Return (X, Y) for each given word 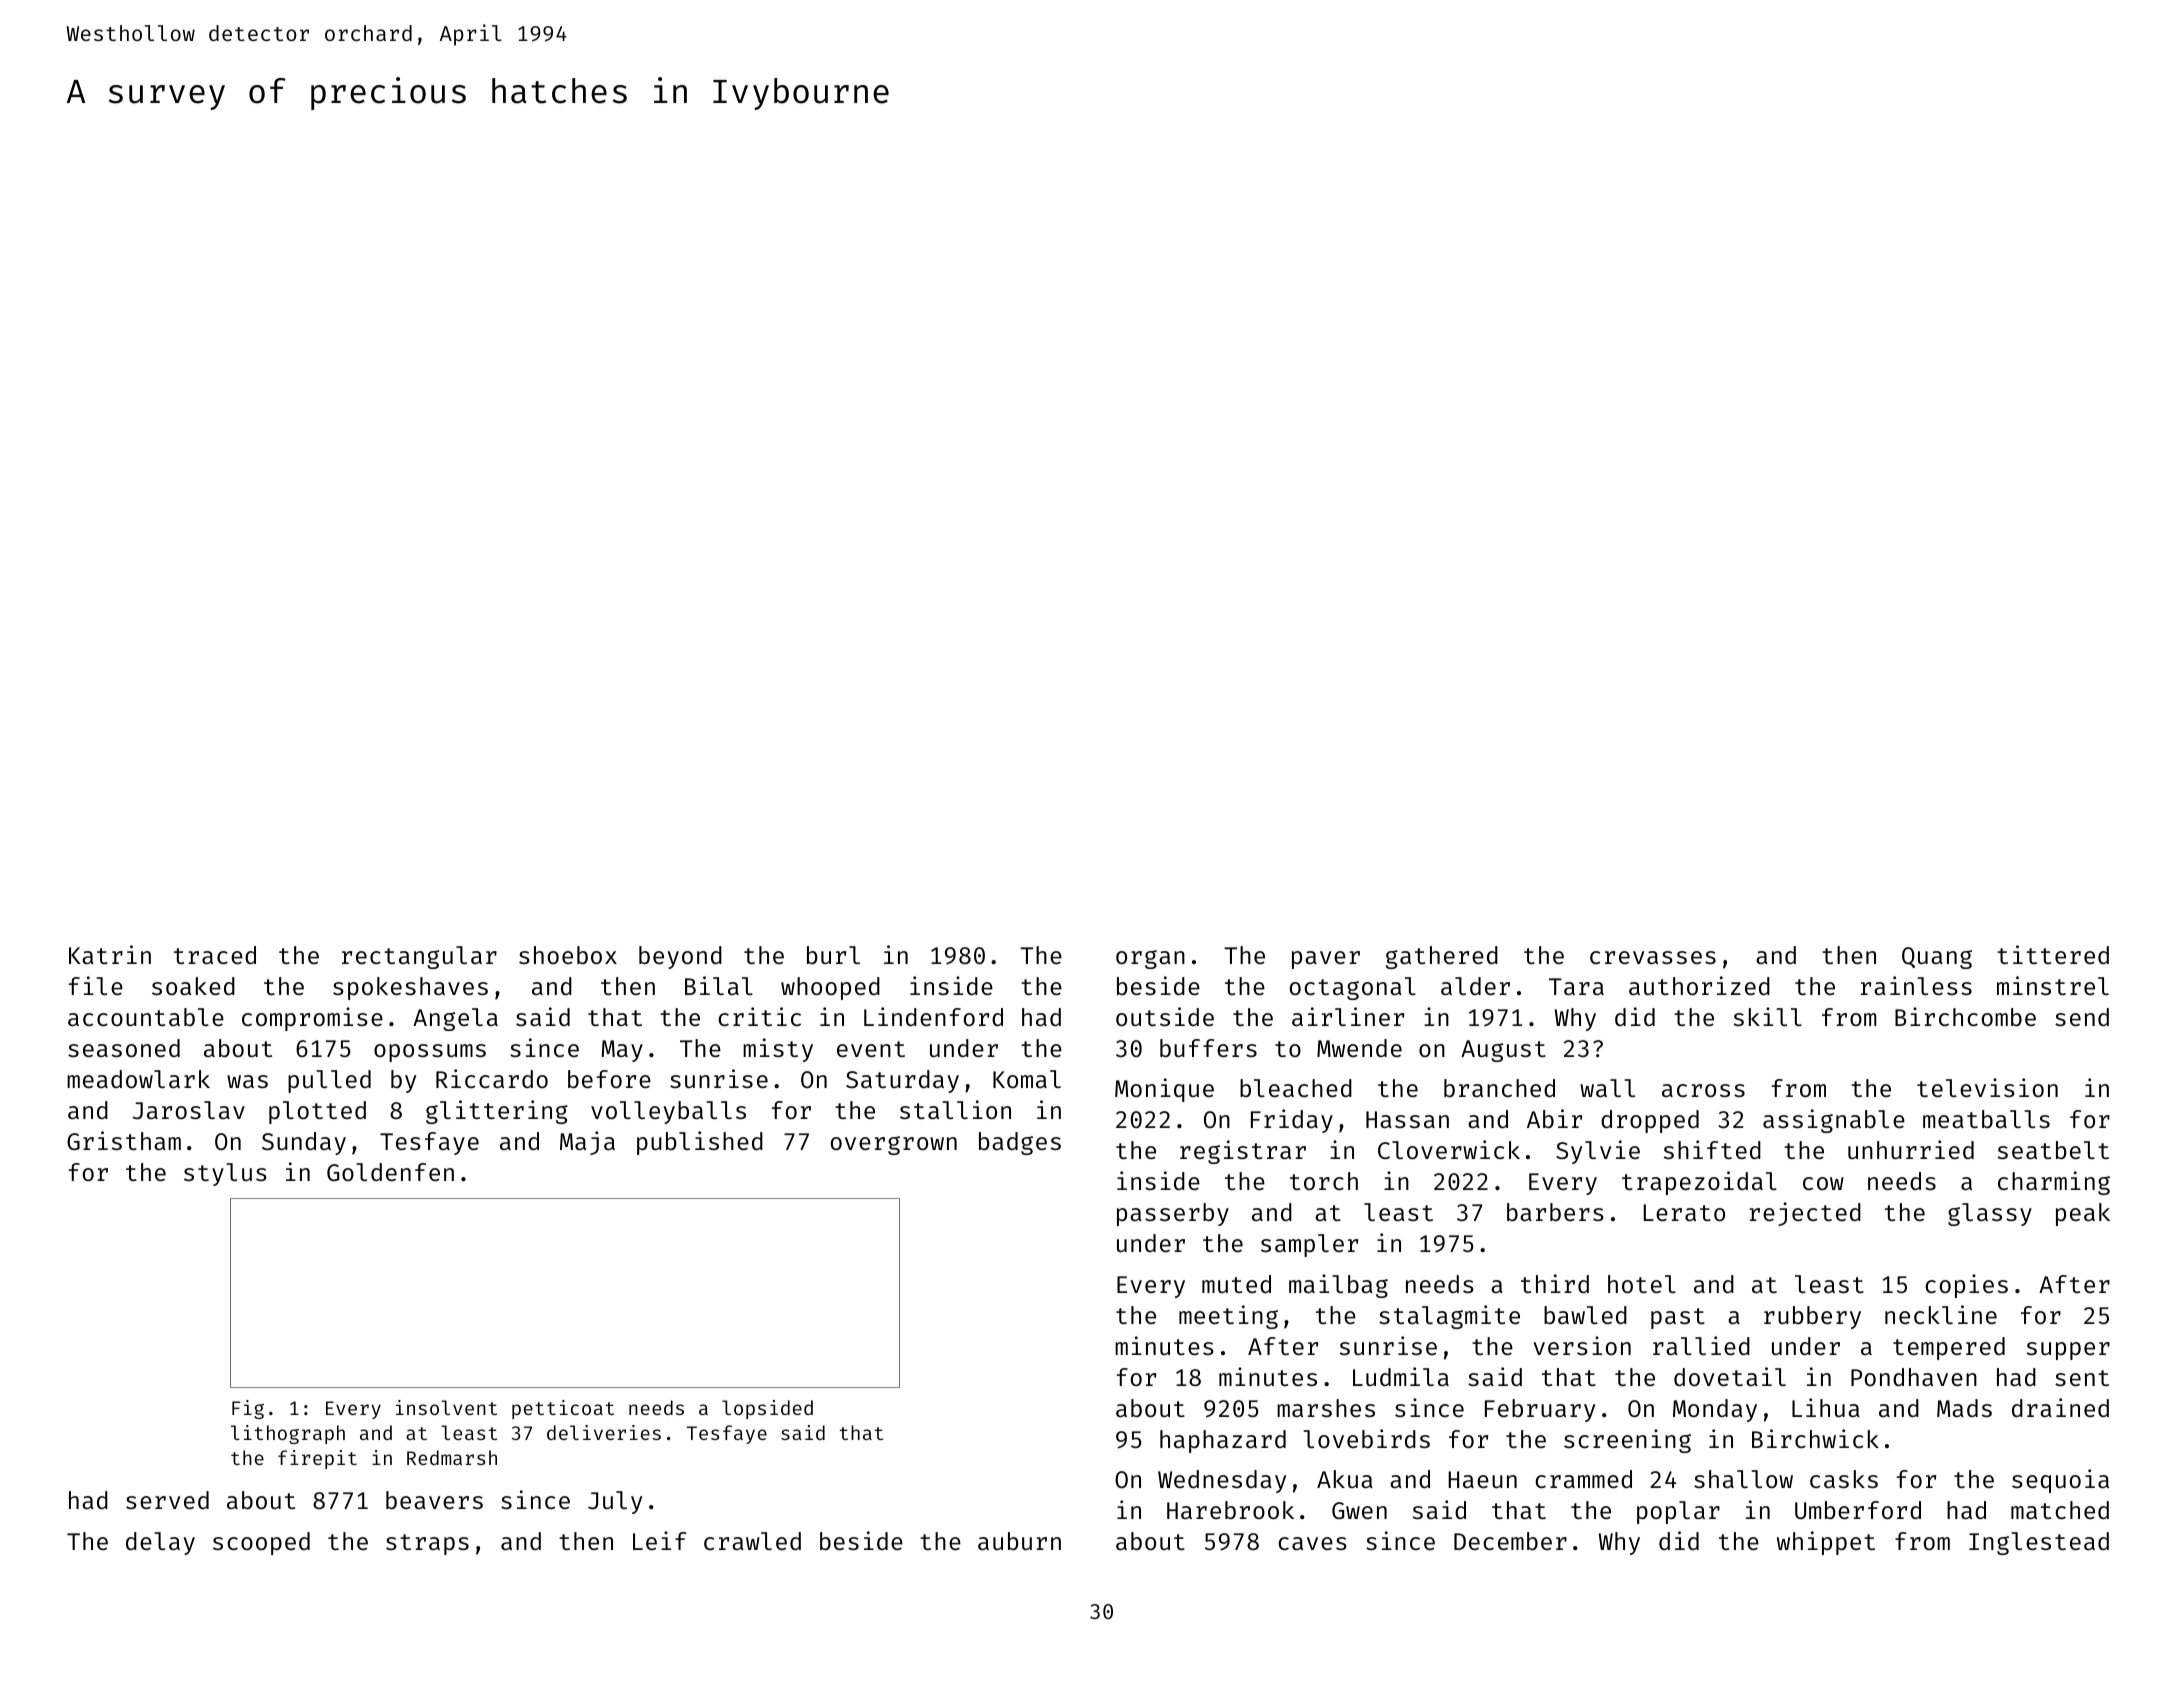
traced (215, 955)
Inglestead (2039, 1543)
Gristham (124, 1140)
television (1987, 1087)
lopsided (767, 1409)
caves (1312, 1543)
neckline (1941, 1314)
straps (427, 1544)
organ (1150, 959)
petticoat (563, 1409)
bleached (1296, 1088)
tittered (2053, 954)
